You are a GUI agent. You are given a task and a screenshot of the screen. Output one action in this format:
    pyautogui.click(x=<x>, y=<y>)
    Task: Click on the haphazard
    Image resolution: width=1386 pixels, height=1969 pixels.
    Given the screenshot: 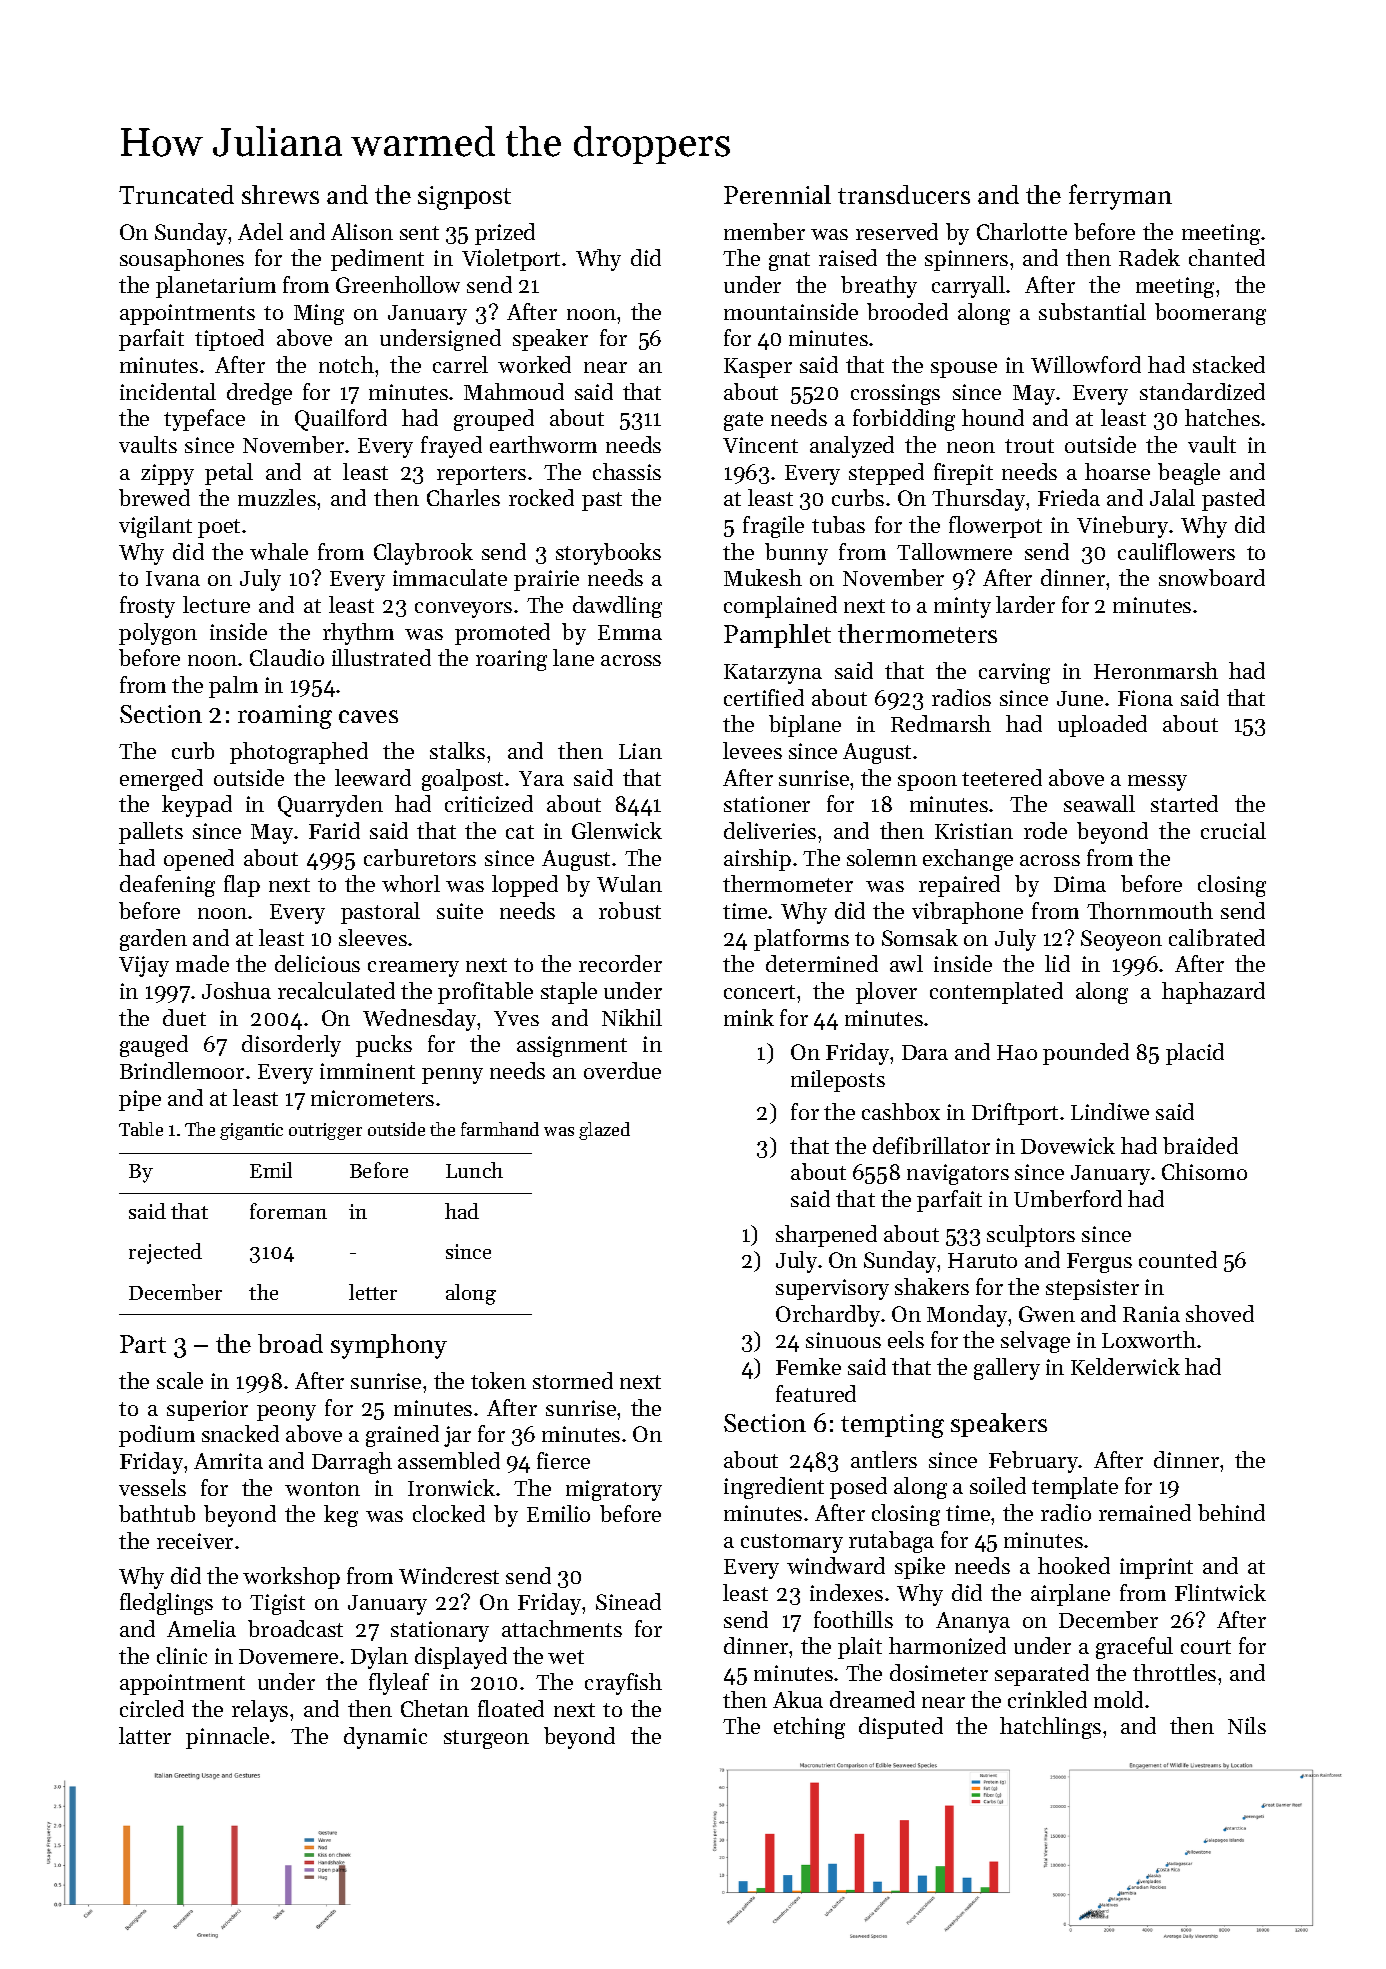 What is the action you would take?
    pyautogui.click(x=1213, y=993)
